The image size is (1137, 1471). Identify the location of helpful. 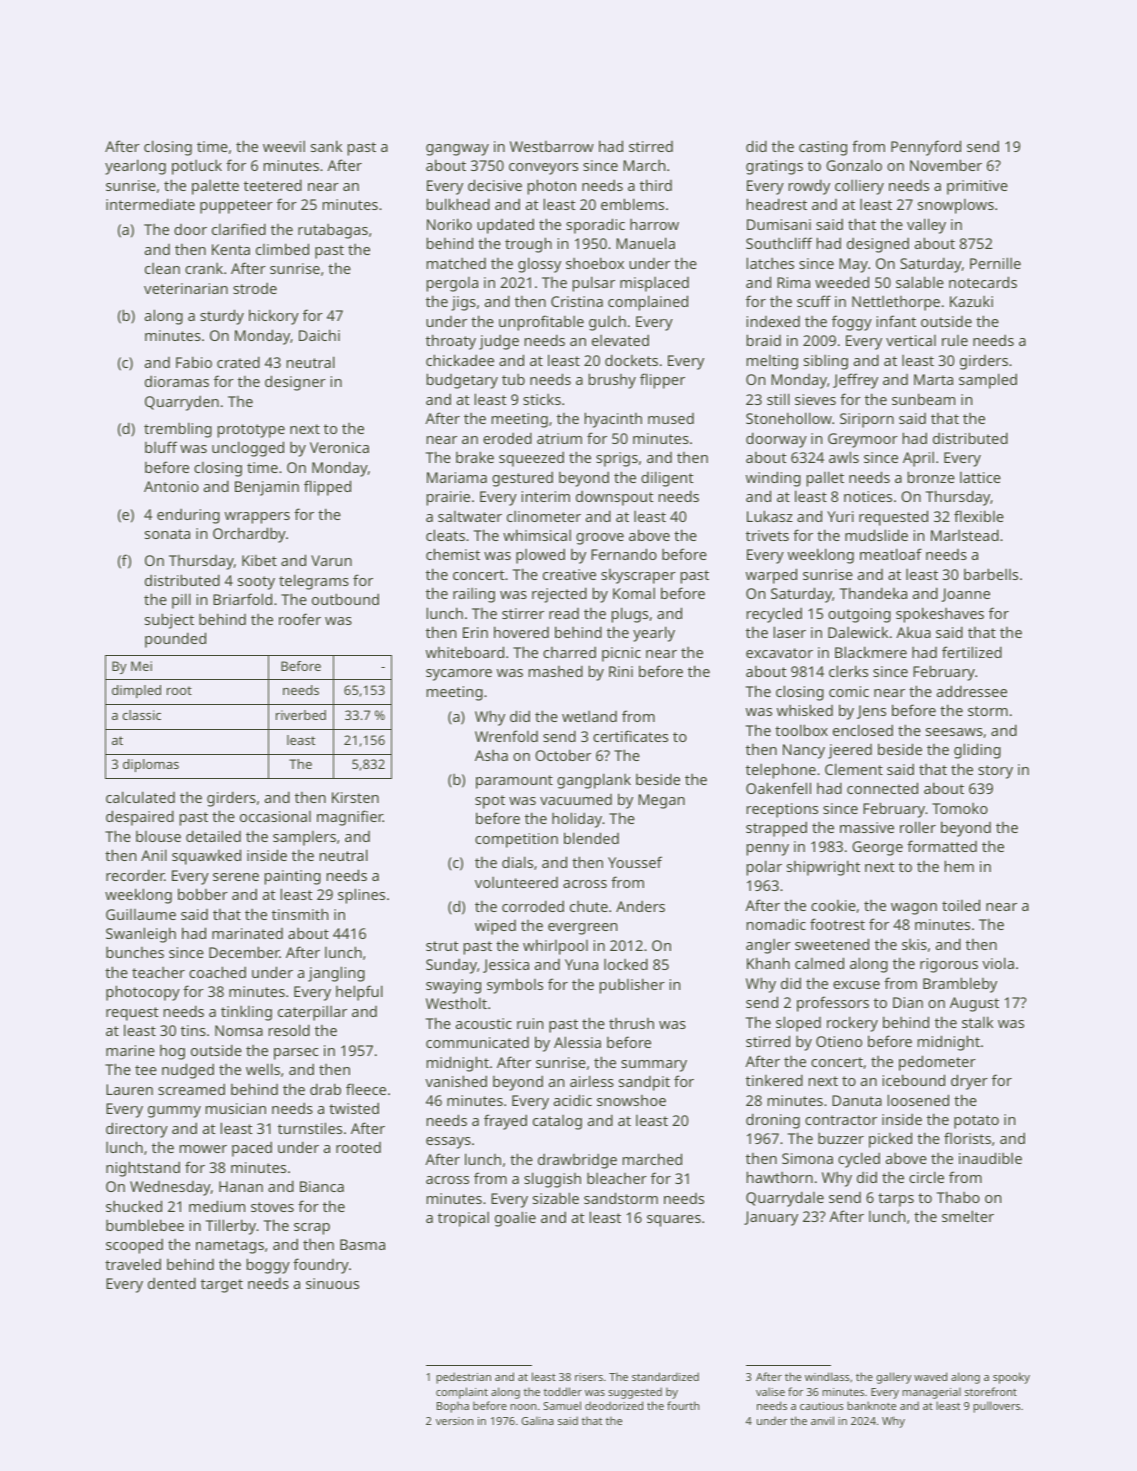
(359, 993).
